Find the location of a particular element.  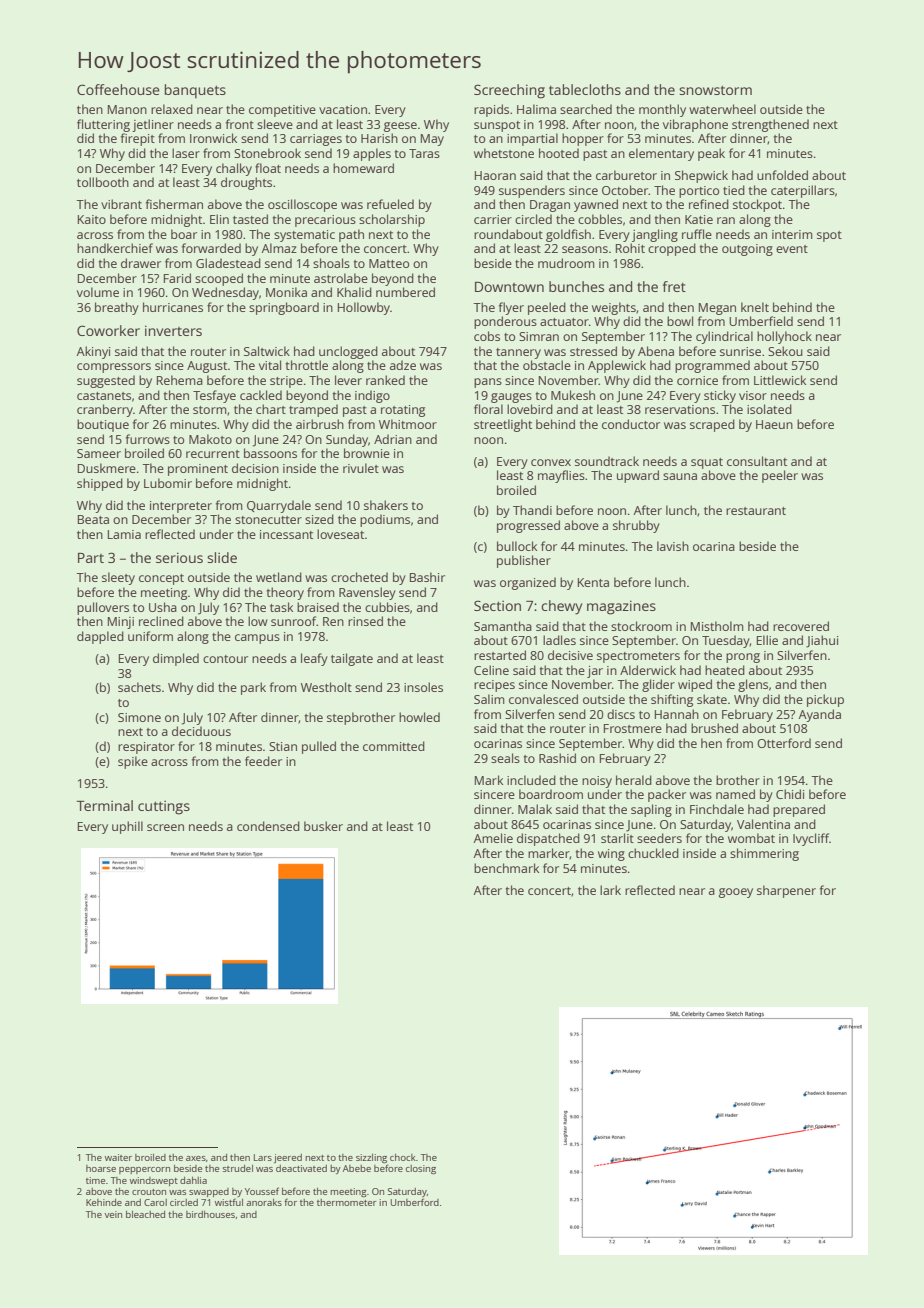

bassoons is located at coordinates (270, 453).
